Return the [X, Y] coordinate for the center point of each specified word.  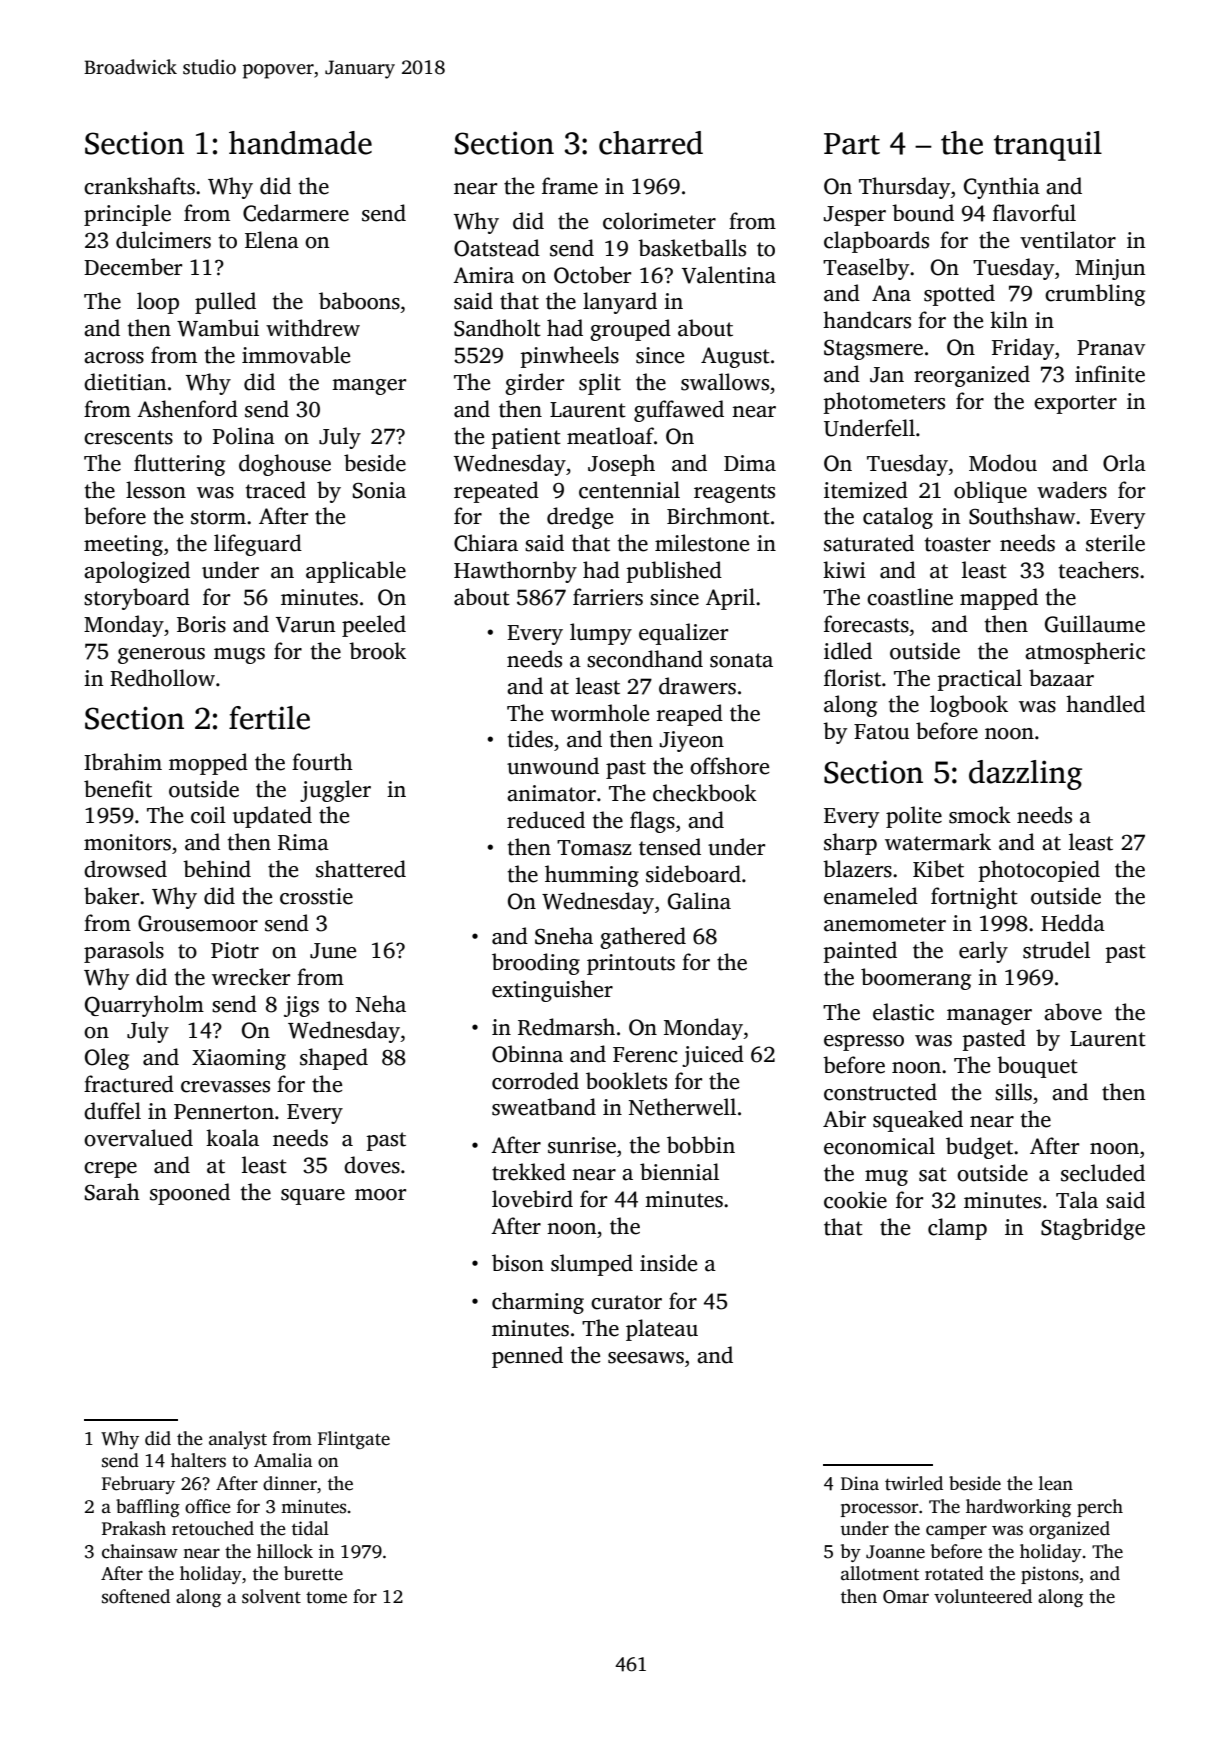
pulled [225, 303]
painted [860, 952]
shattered [361, 869]
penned [527, 1357]
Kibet [938, 869]
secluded [1103, 1173]
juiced [713, 1056]
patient [526, 438]
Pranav [1111, 348]
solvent [271, 1596]
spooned [190, 1194]
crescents [128, 437]
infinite [1110, 374]
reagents [734, 493]
